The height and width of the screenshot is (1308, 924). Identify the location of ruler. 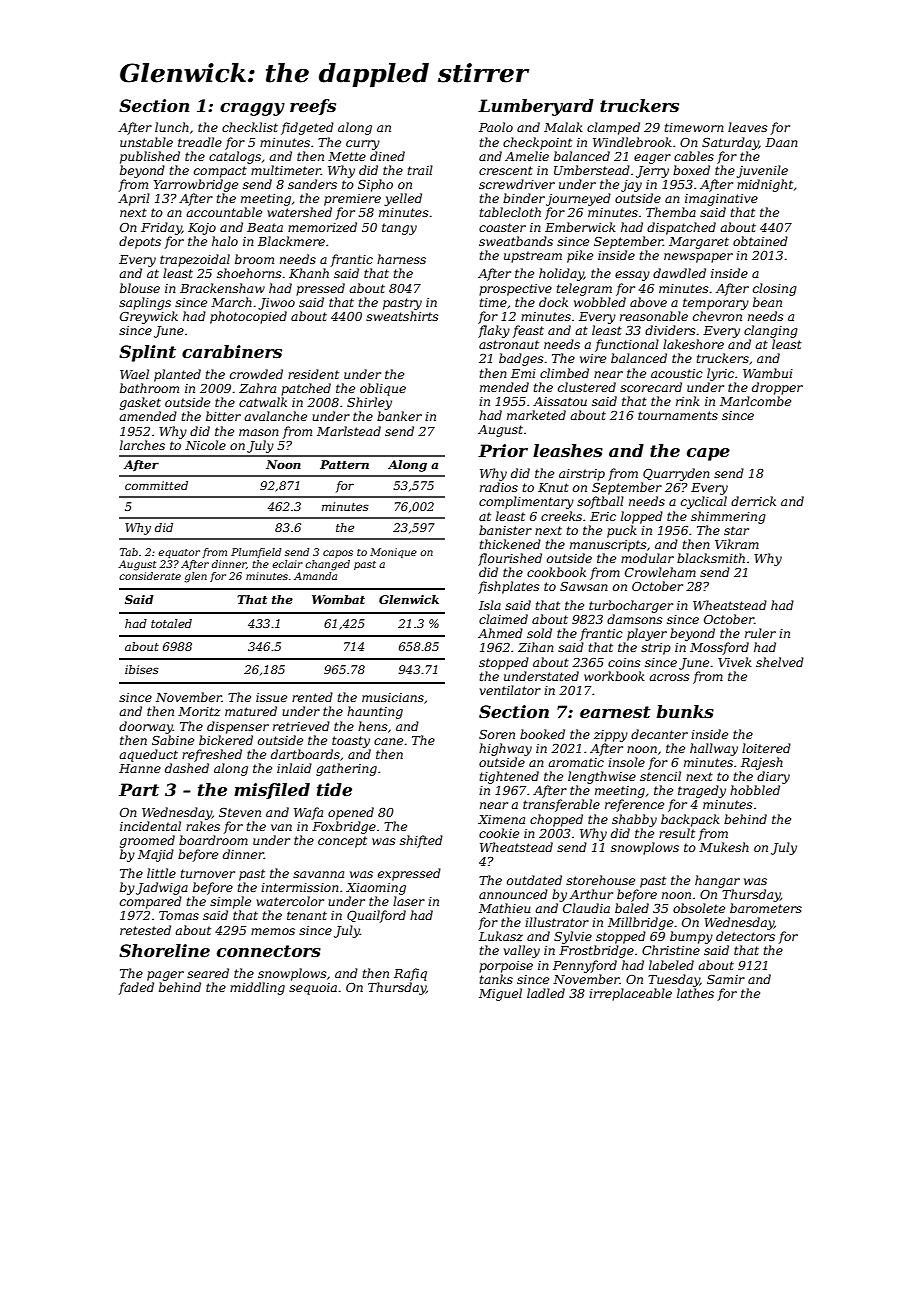
(760, 633).
